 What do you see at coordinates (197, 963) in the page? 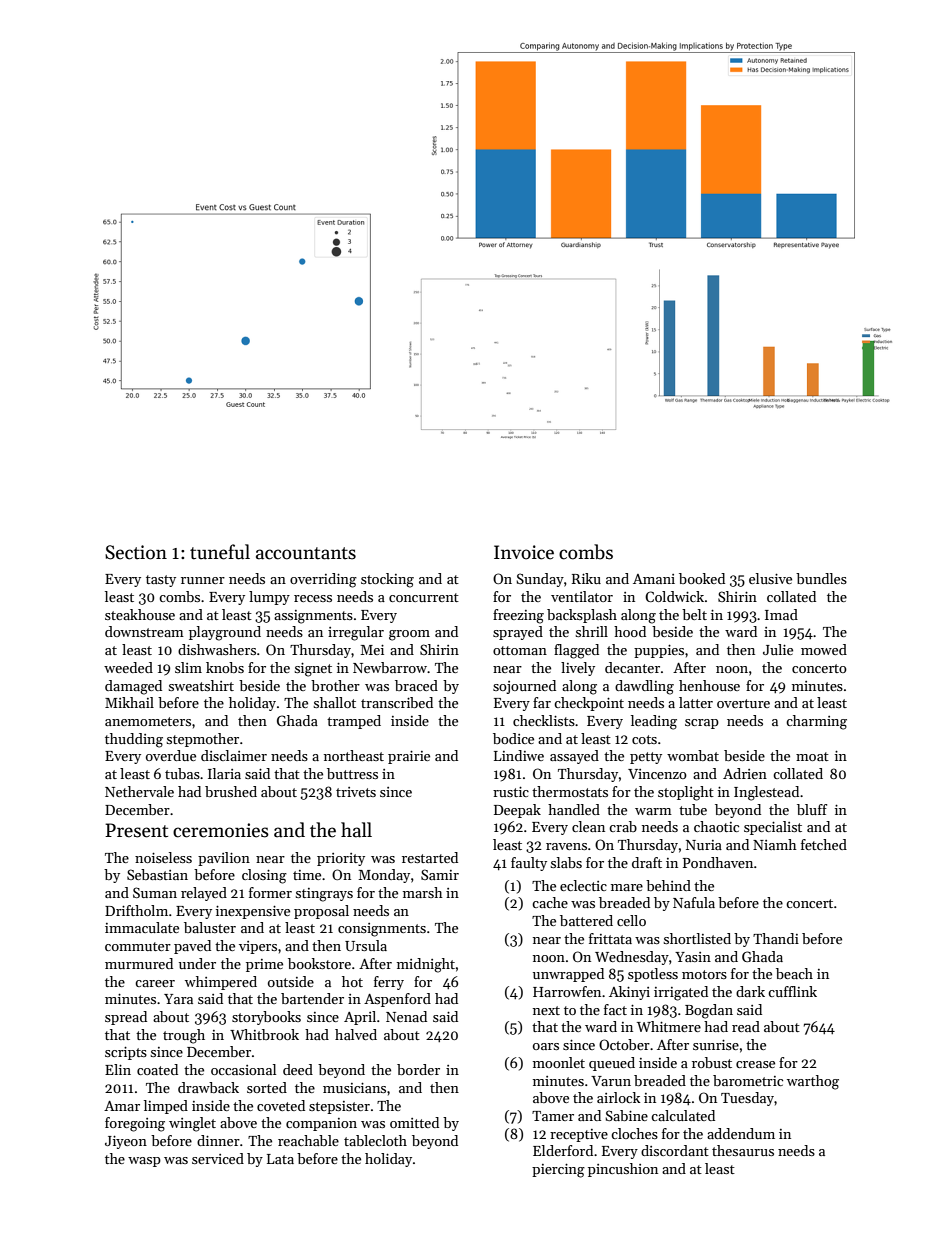
I see `under` at bounding box center [197, 963].
